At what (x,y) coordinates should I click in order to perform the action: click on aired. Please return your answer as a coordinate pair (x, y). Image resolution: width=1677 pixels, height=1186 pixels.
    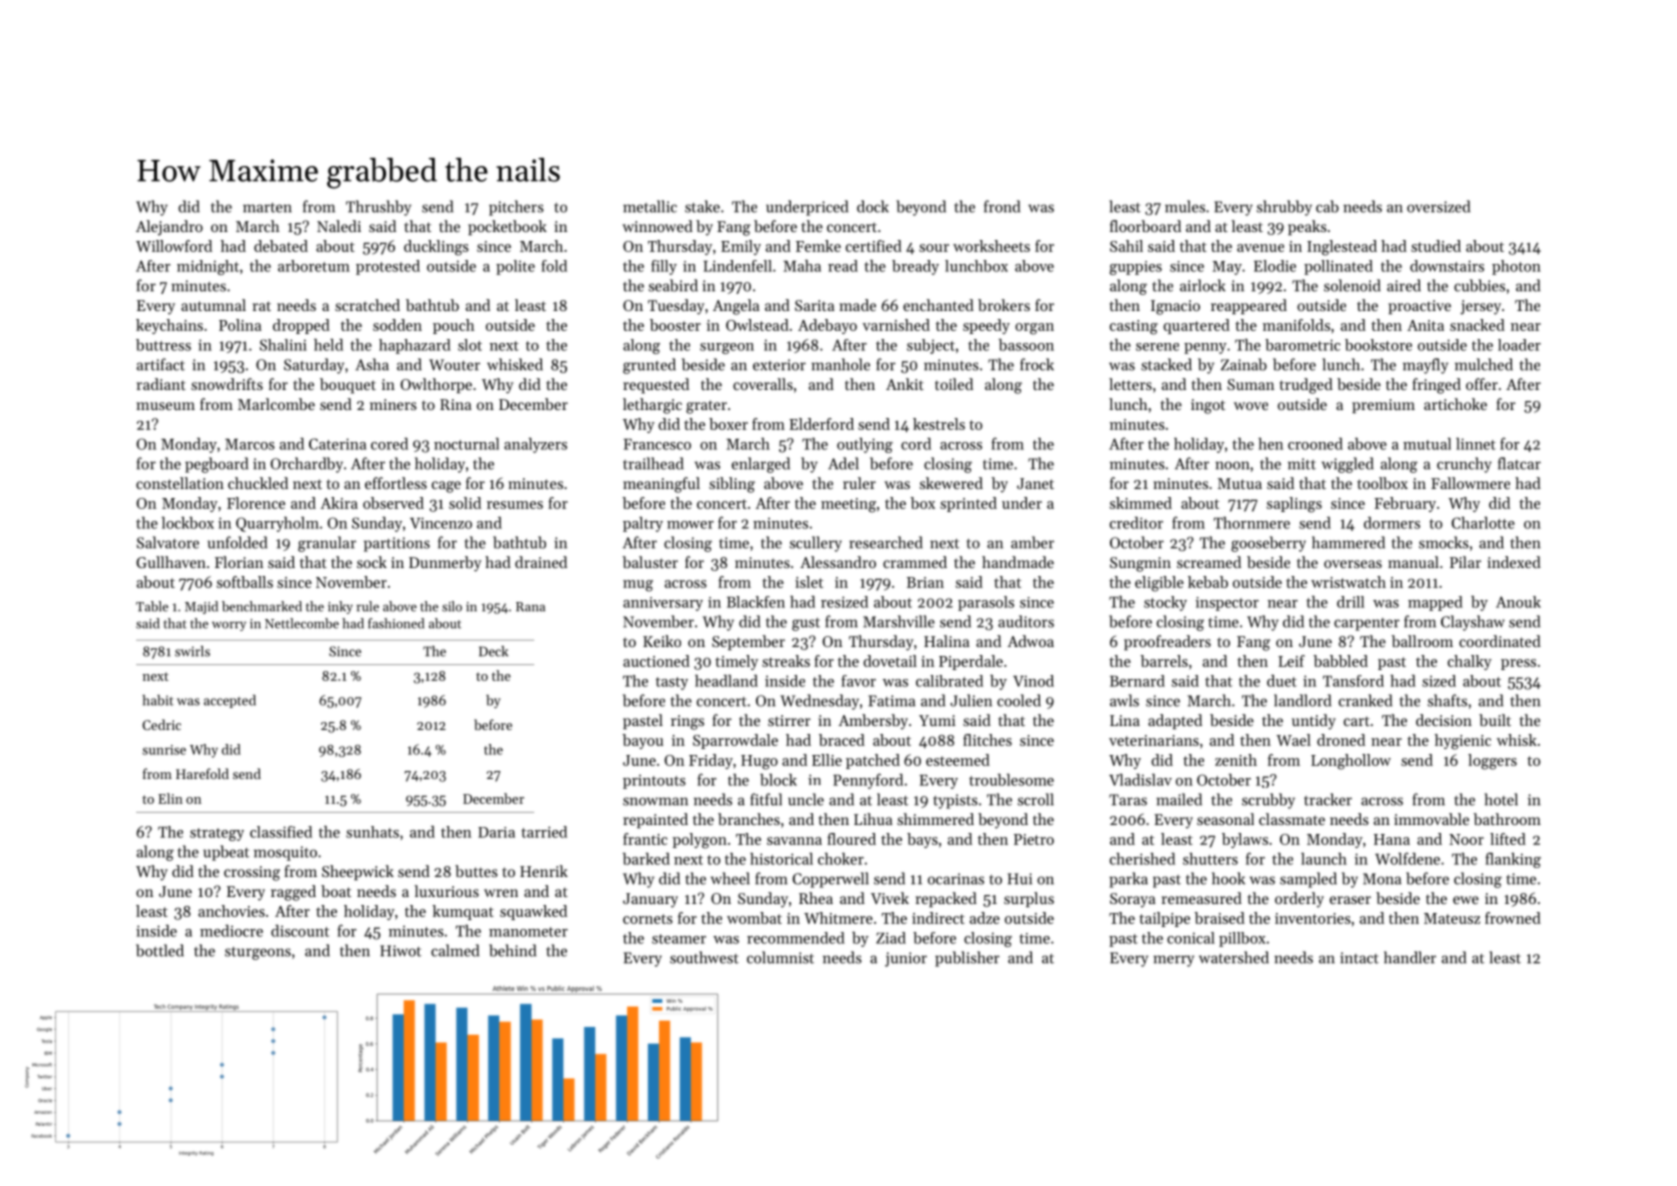
    Looking at the image, I should click on (1404, 285).
